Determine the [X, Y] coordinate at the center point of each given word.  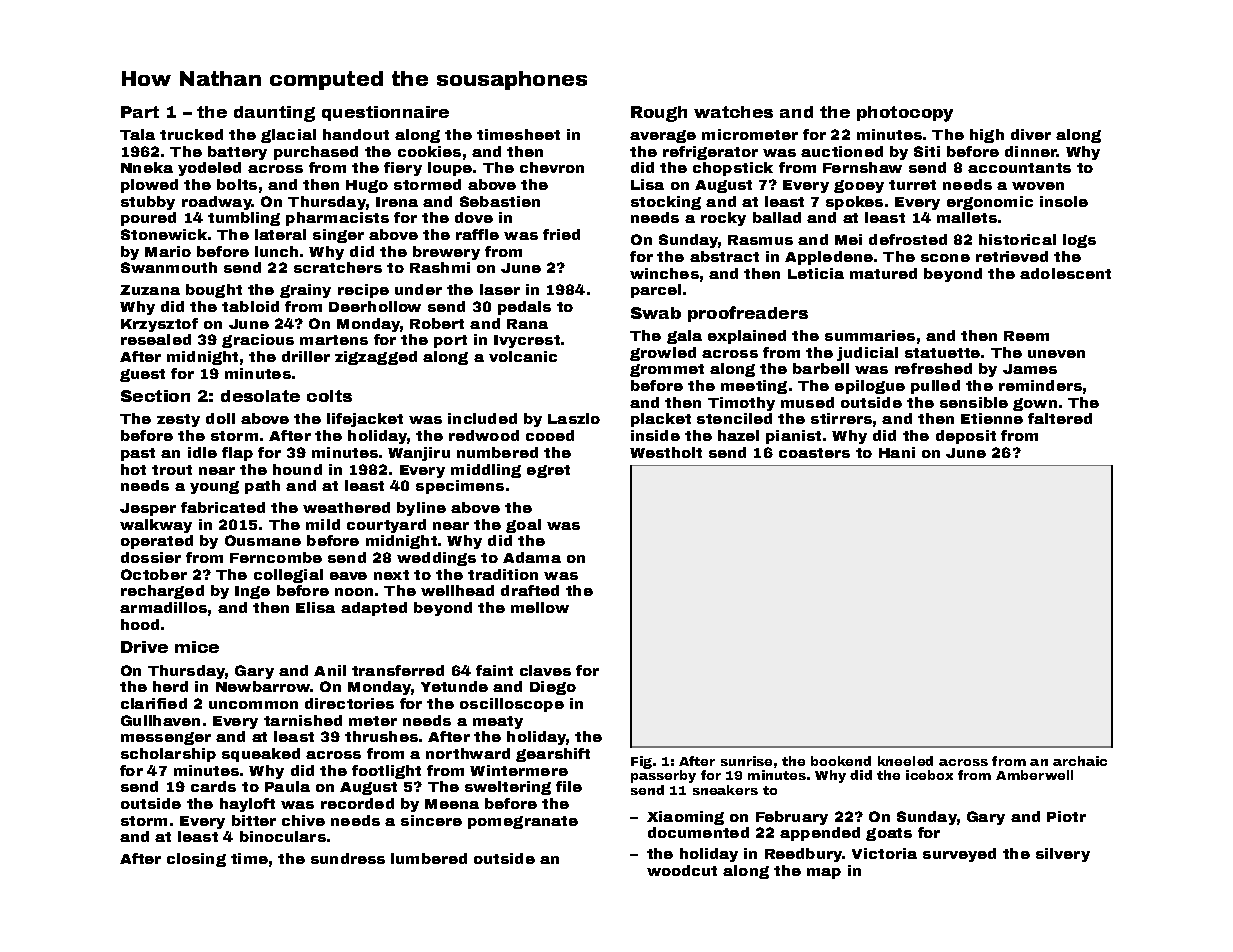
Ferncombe [276, 557]
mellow [540, 607]
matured [883, 273]
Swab [656, 313]
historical [1017, 239]
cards [213, 786]
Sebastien [500, 201]
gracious [258, 341]
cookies [429, 151]
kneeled [905, 761]
